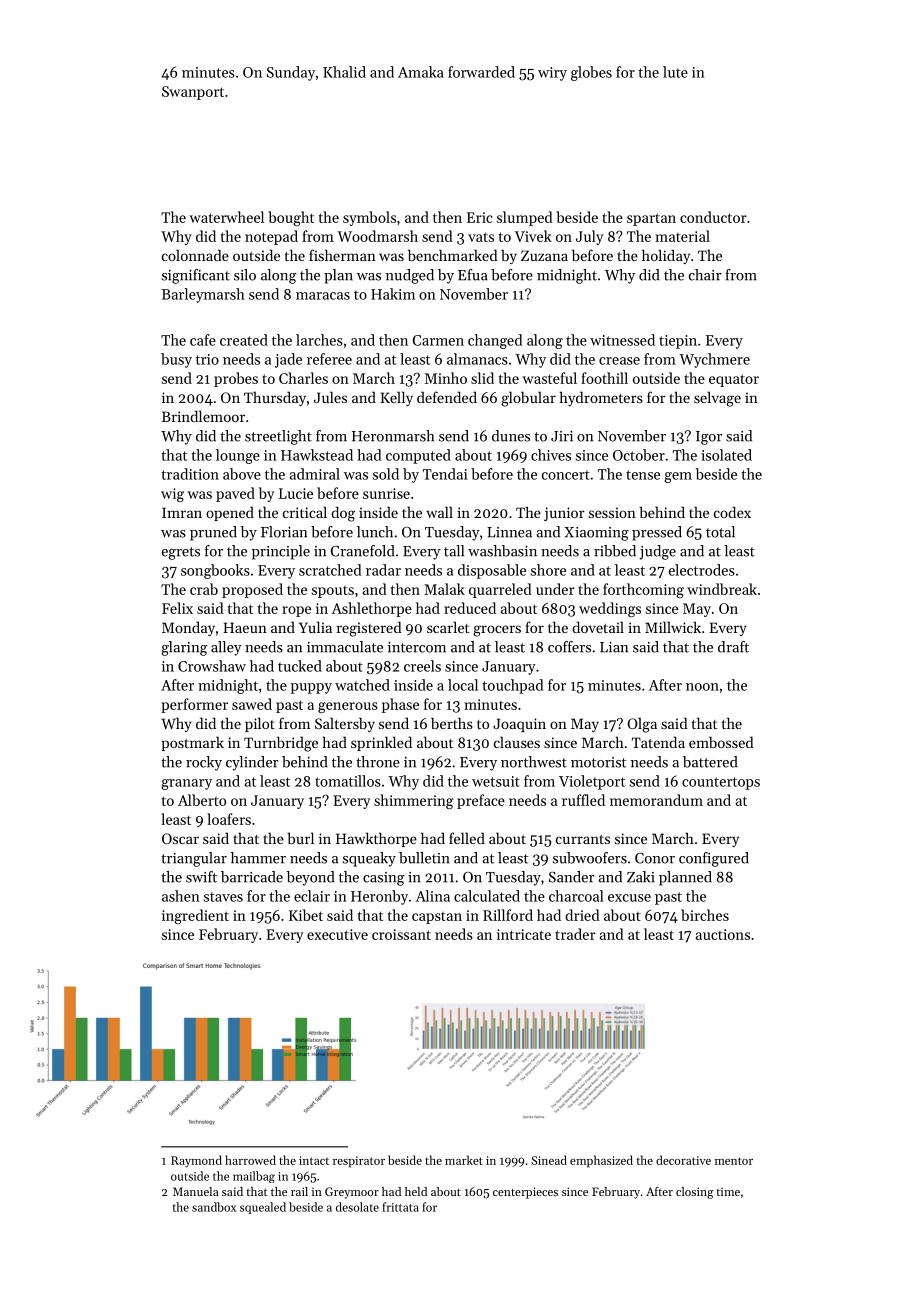 The height and width of the document is (1311, 924). Describe the element at coordinates (226, 217) in the document. I see `waterwheel` at that location.
